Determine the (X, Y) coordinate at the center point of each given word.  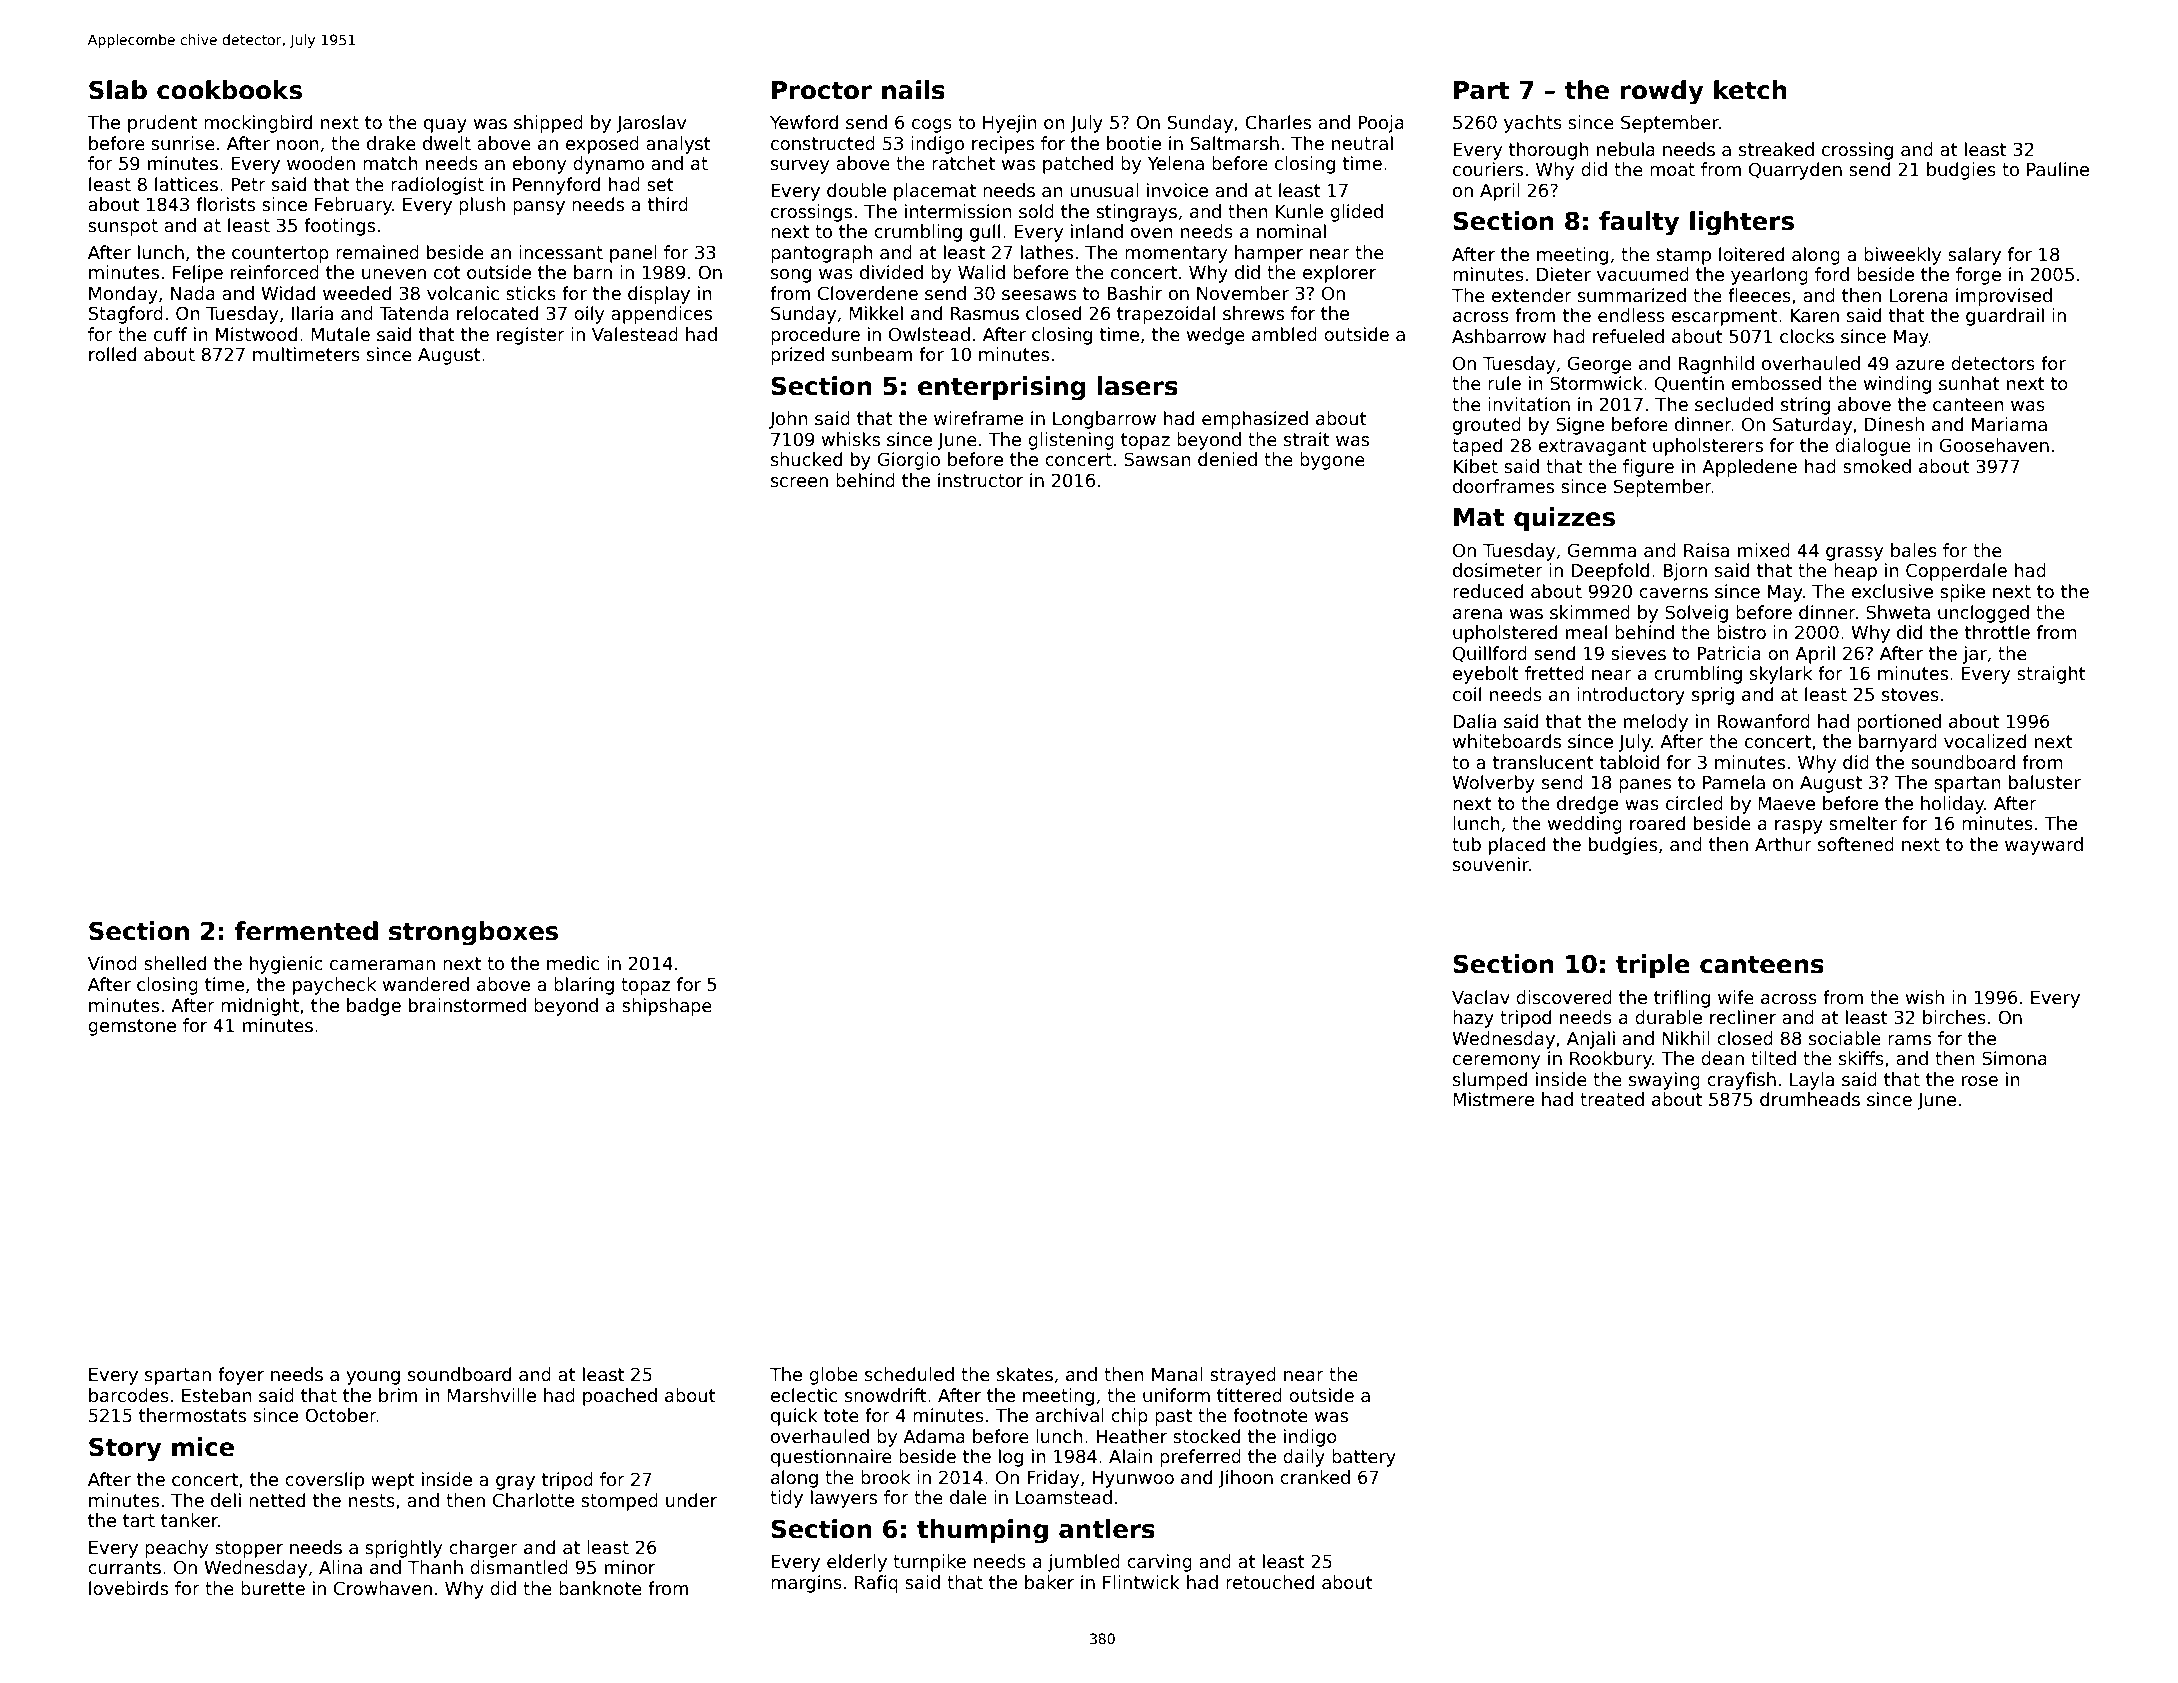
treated (1612, 1099)
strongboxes (473, 933)
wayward (2044, 846)
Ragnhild (1716, 365)
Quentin (1689, 384)
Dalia (1474, 721)
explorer (1339, 274)
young (373, 1378)
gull (985, 233)
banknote (600, 1588)
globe (833, 1376)
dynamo (608, 165)
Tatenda (414, 313)
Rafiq (876, 1584)
